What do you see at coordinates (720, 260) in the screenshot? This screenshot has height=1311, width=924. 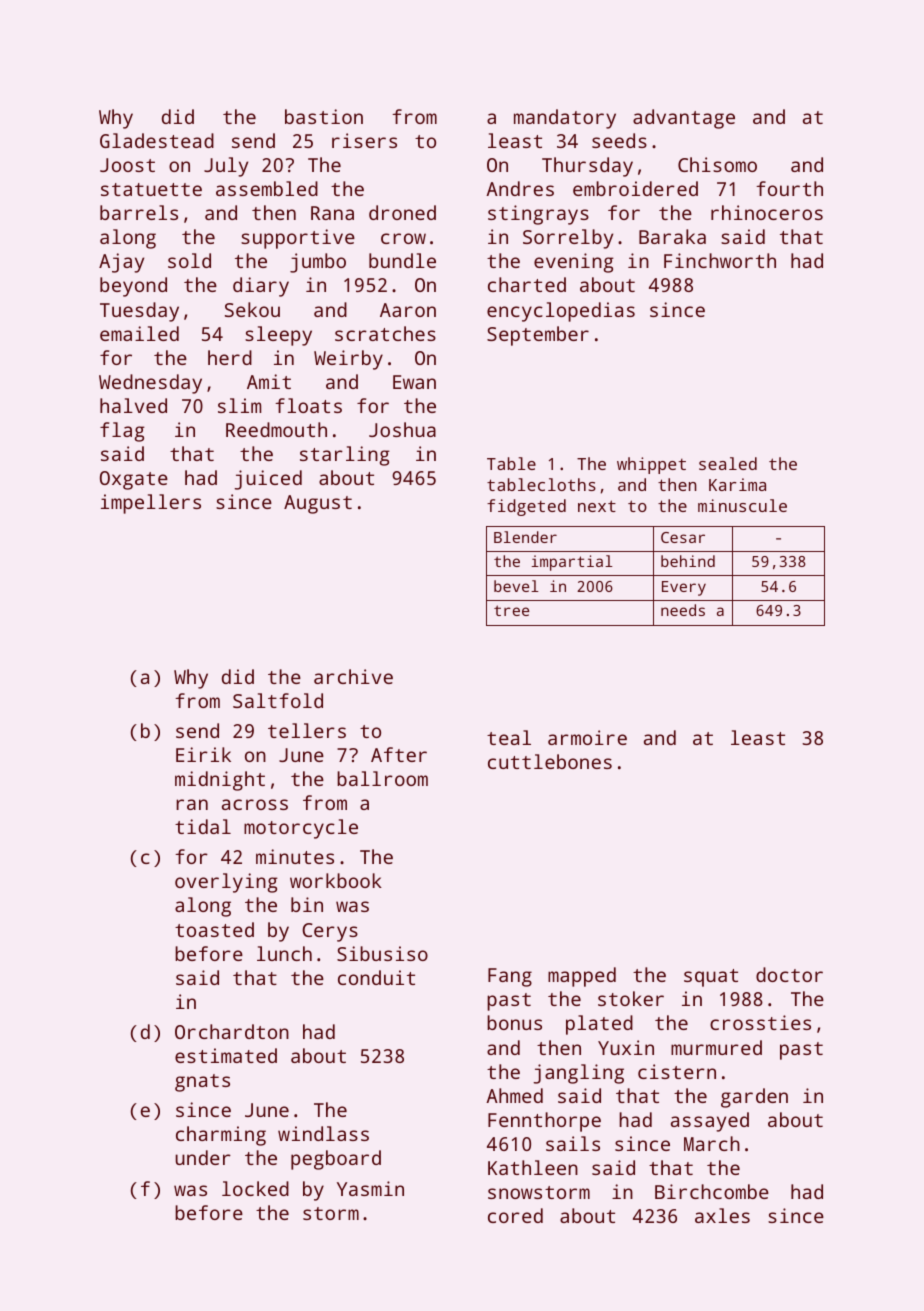 I see `Finchworth` at bounding box center [720, 260].
